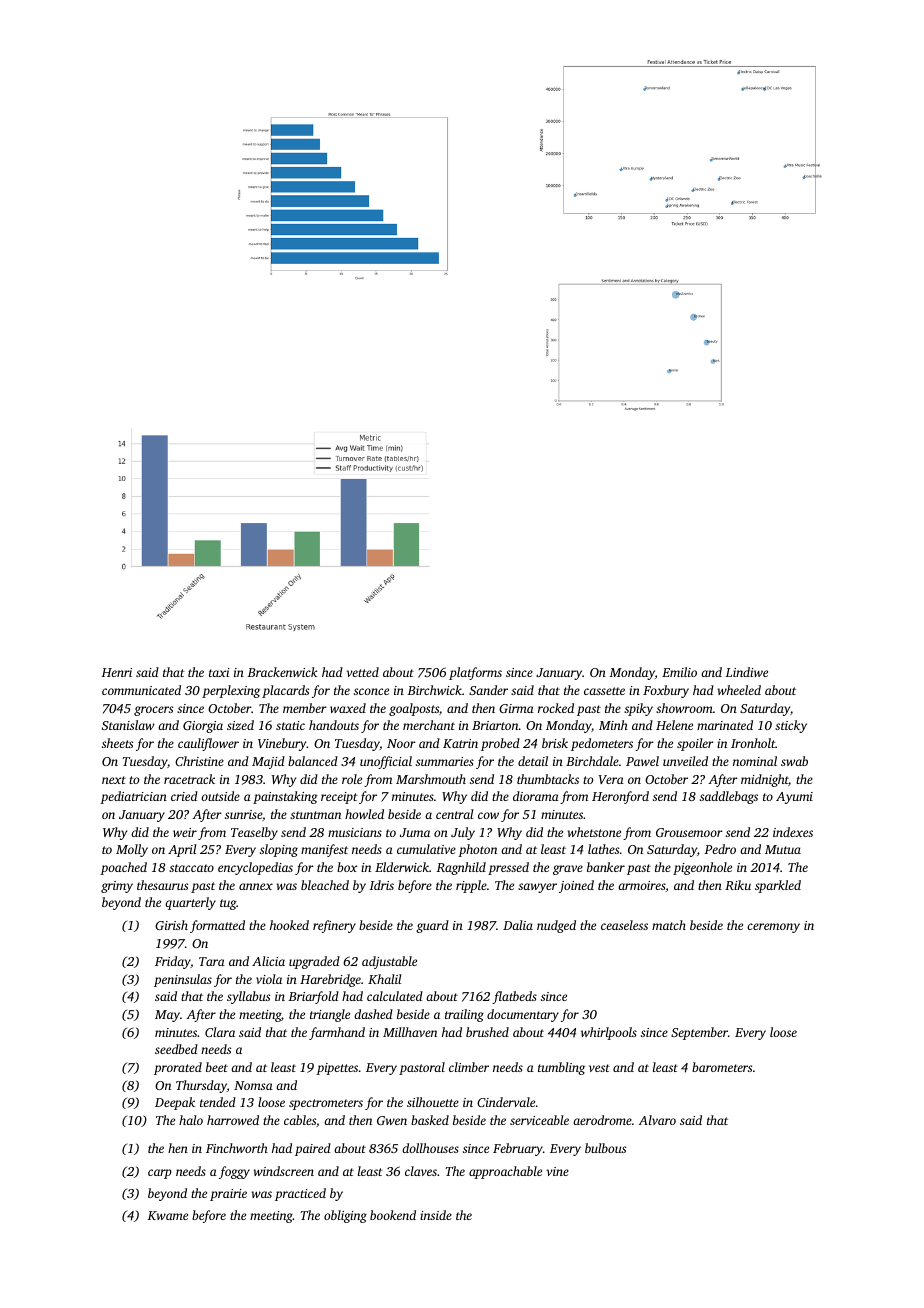  Describe the element at coordinates (505, 1172) in the screenshot. I see `approachable` at that location.
